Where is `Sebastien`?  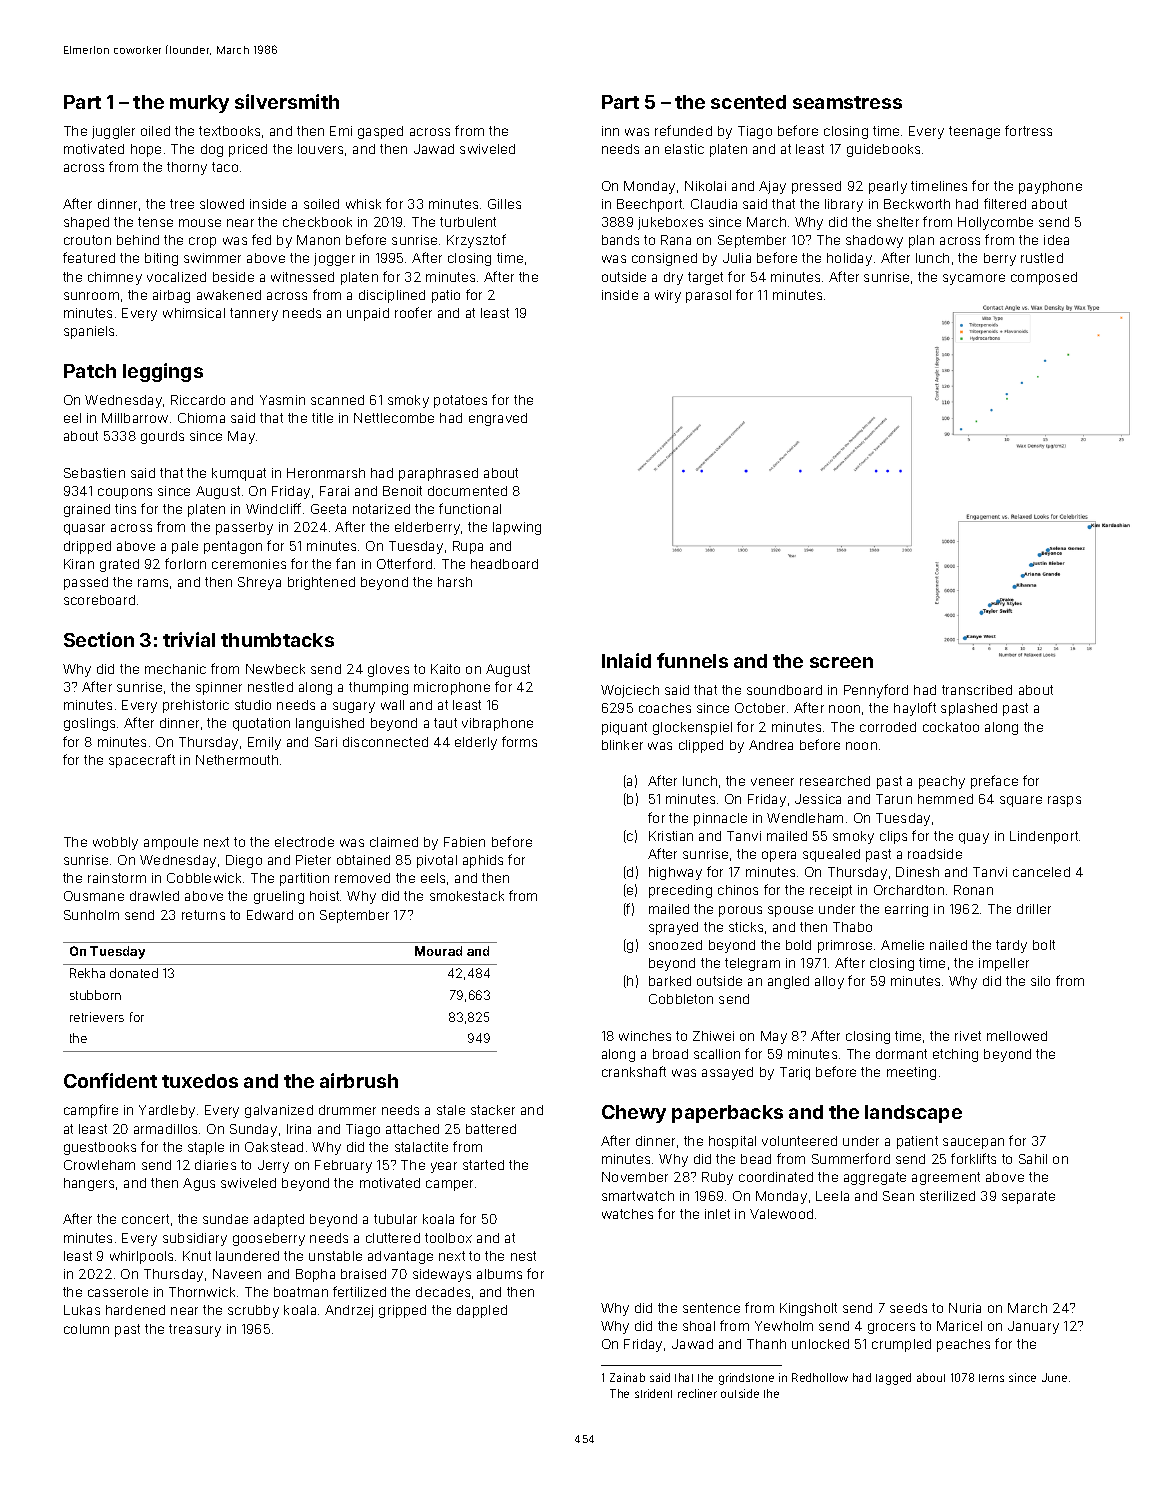
Sebastien is located at coordinates (94, 473).
